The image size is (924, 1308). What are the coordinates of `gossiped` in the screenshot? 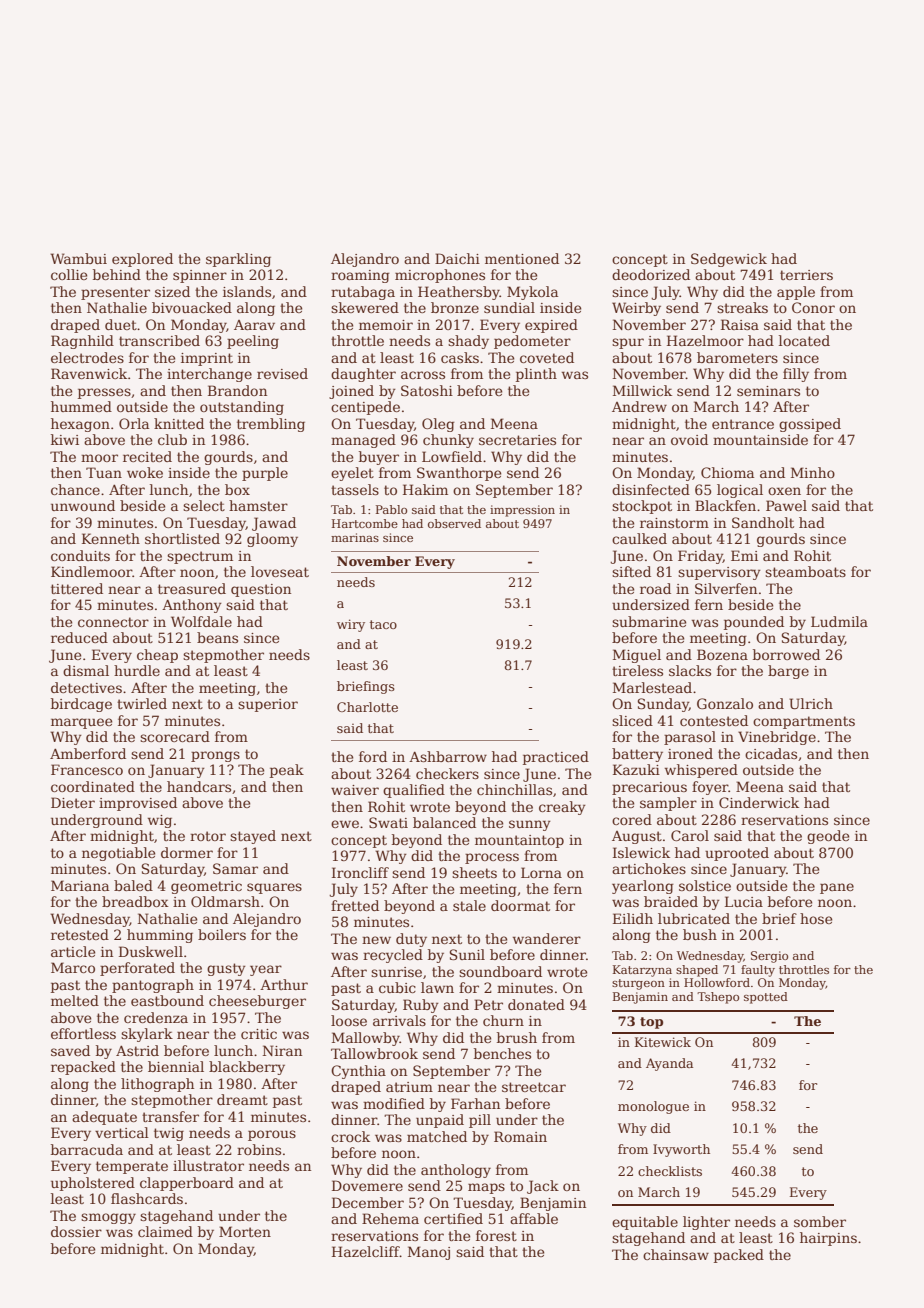 It's located at (810, 425).
